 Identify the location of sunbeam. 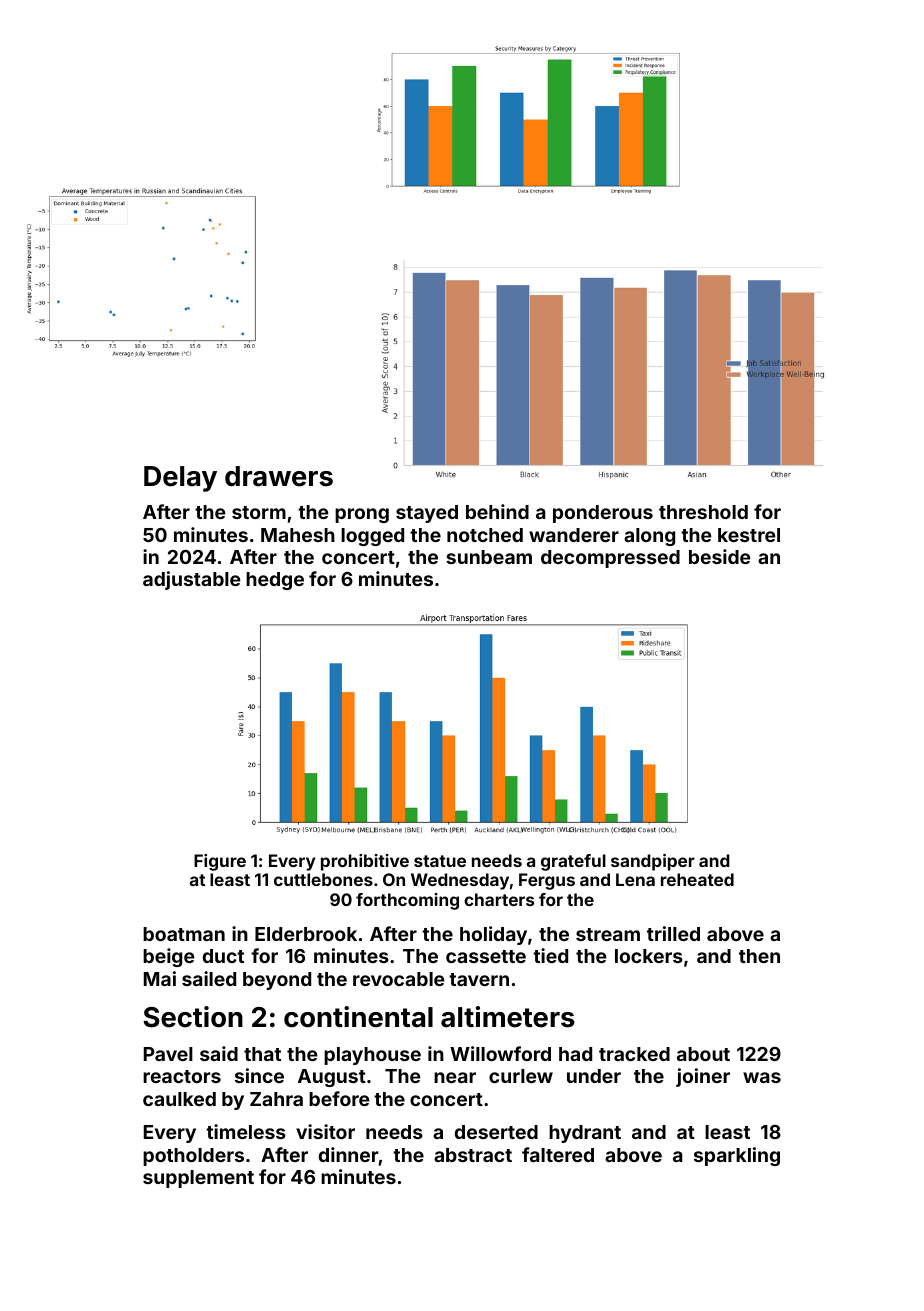
(489, 557).
